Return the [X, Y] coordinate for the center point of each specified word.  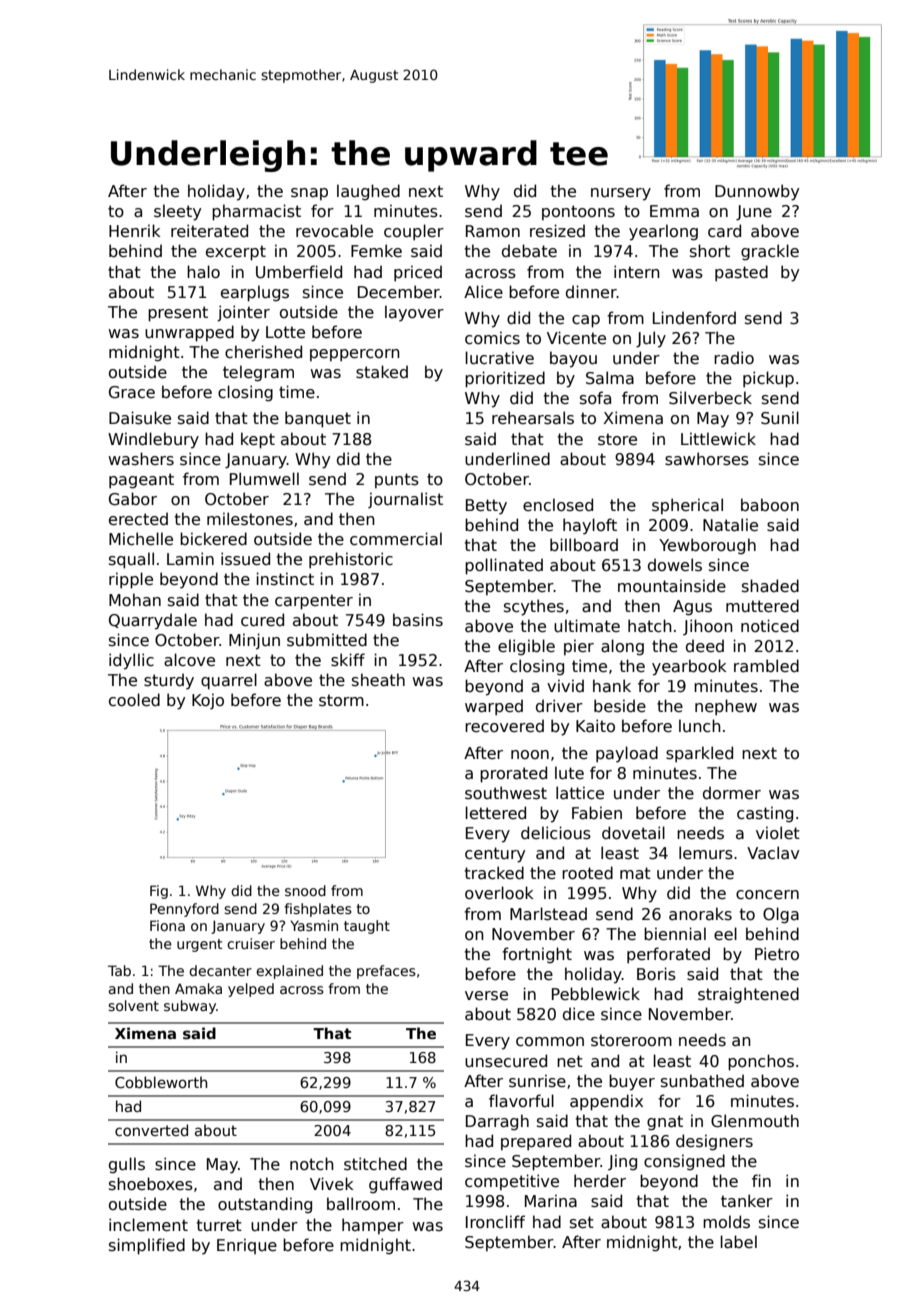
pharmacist [256, 212]
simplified [147, 1246]
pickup [768, 379]
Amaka [198, 988]
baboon [770, 505]
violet [778, 832]
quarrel [229, 681]
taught [367, 927]
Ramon [493, 231]
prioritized [505, 379]
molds [726, 1222]
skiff [348, 660]
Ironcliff [495, 1222]
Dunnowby [757, 192]
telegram [258, 373]
